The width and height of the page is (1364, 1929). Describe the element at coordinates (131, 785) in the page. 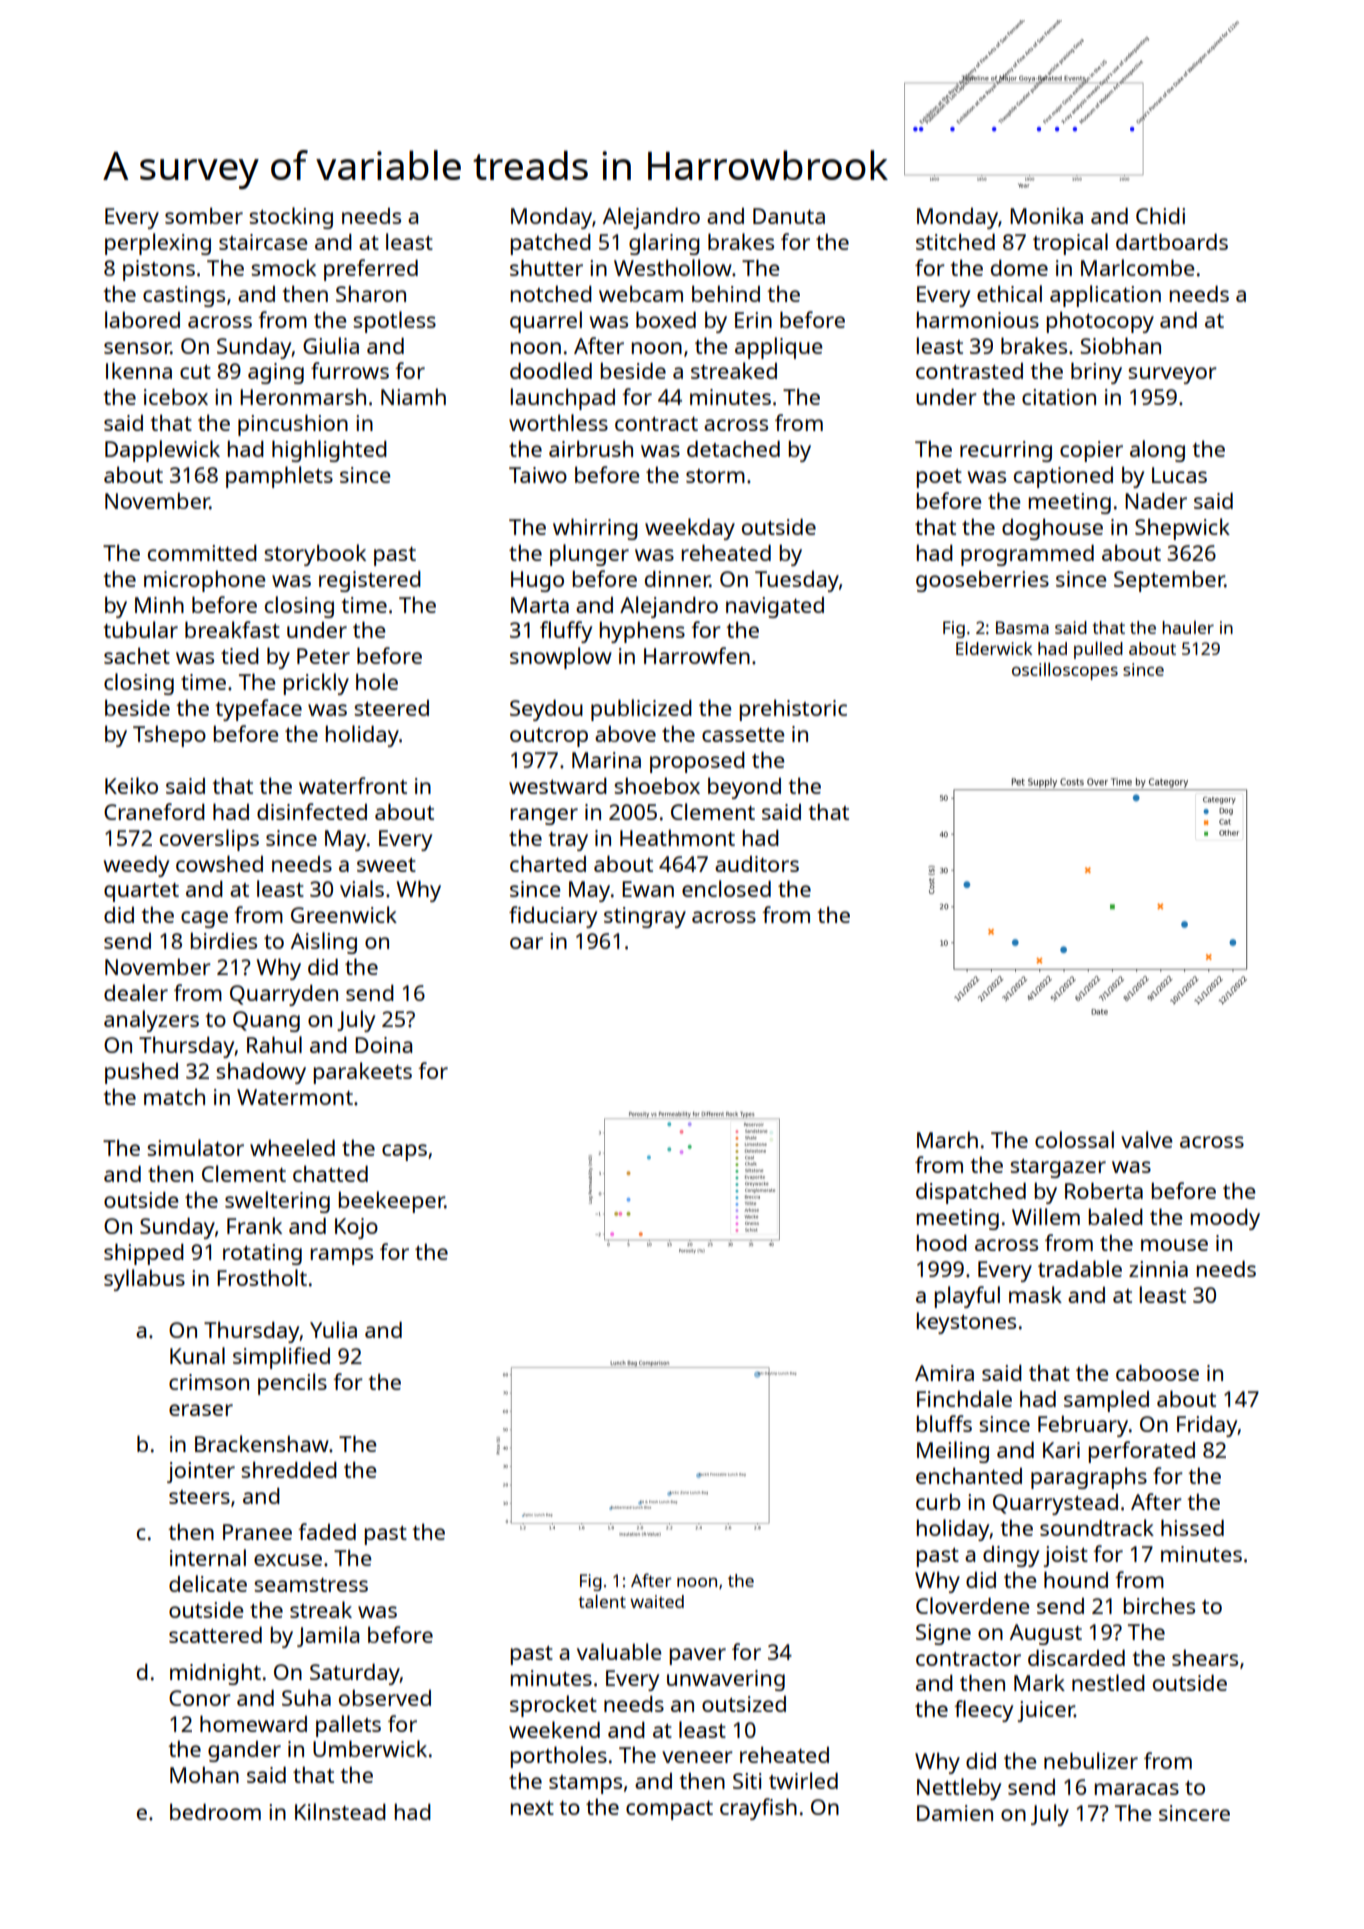

I see `Keiko` at that location.
